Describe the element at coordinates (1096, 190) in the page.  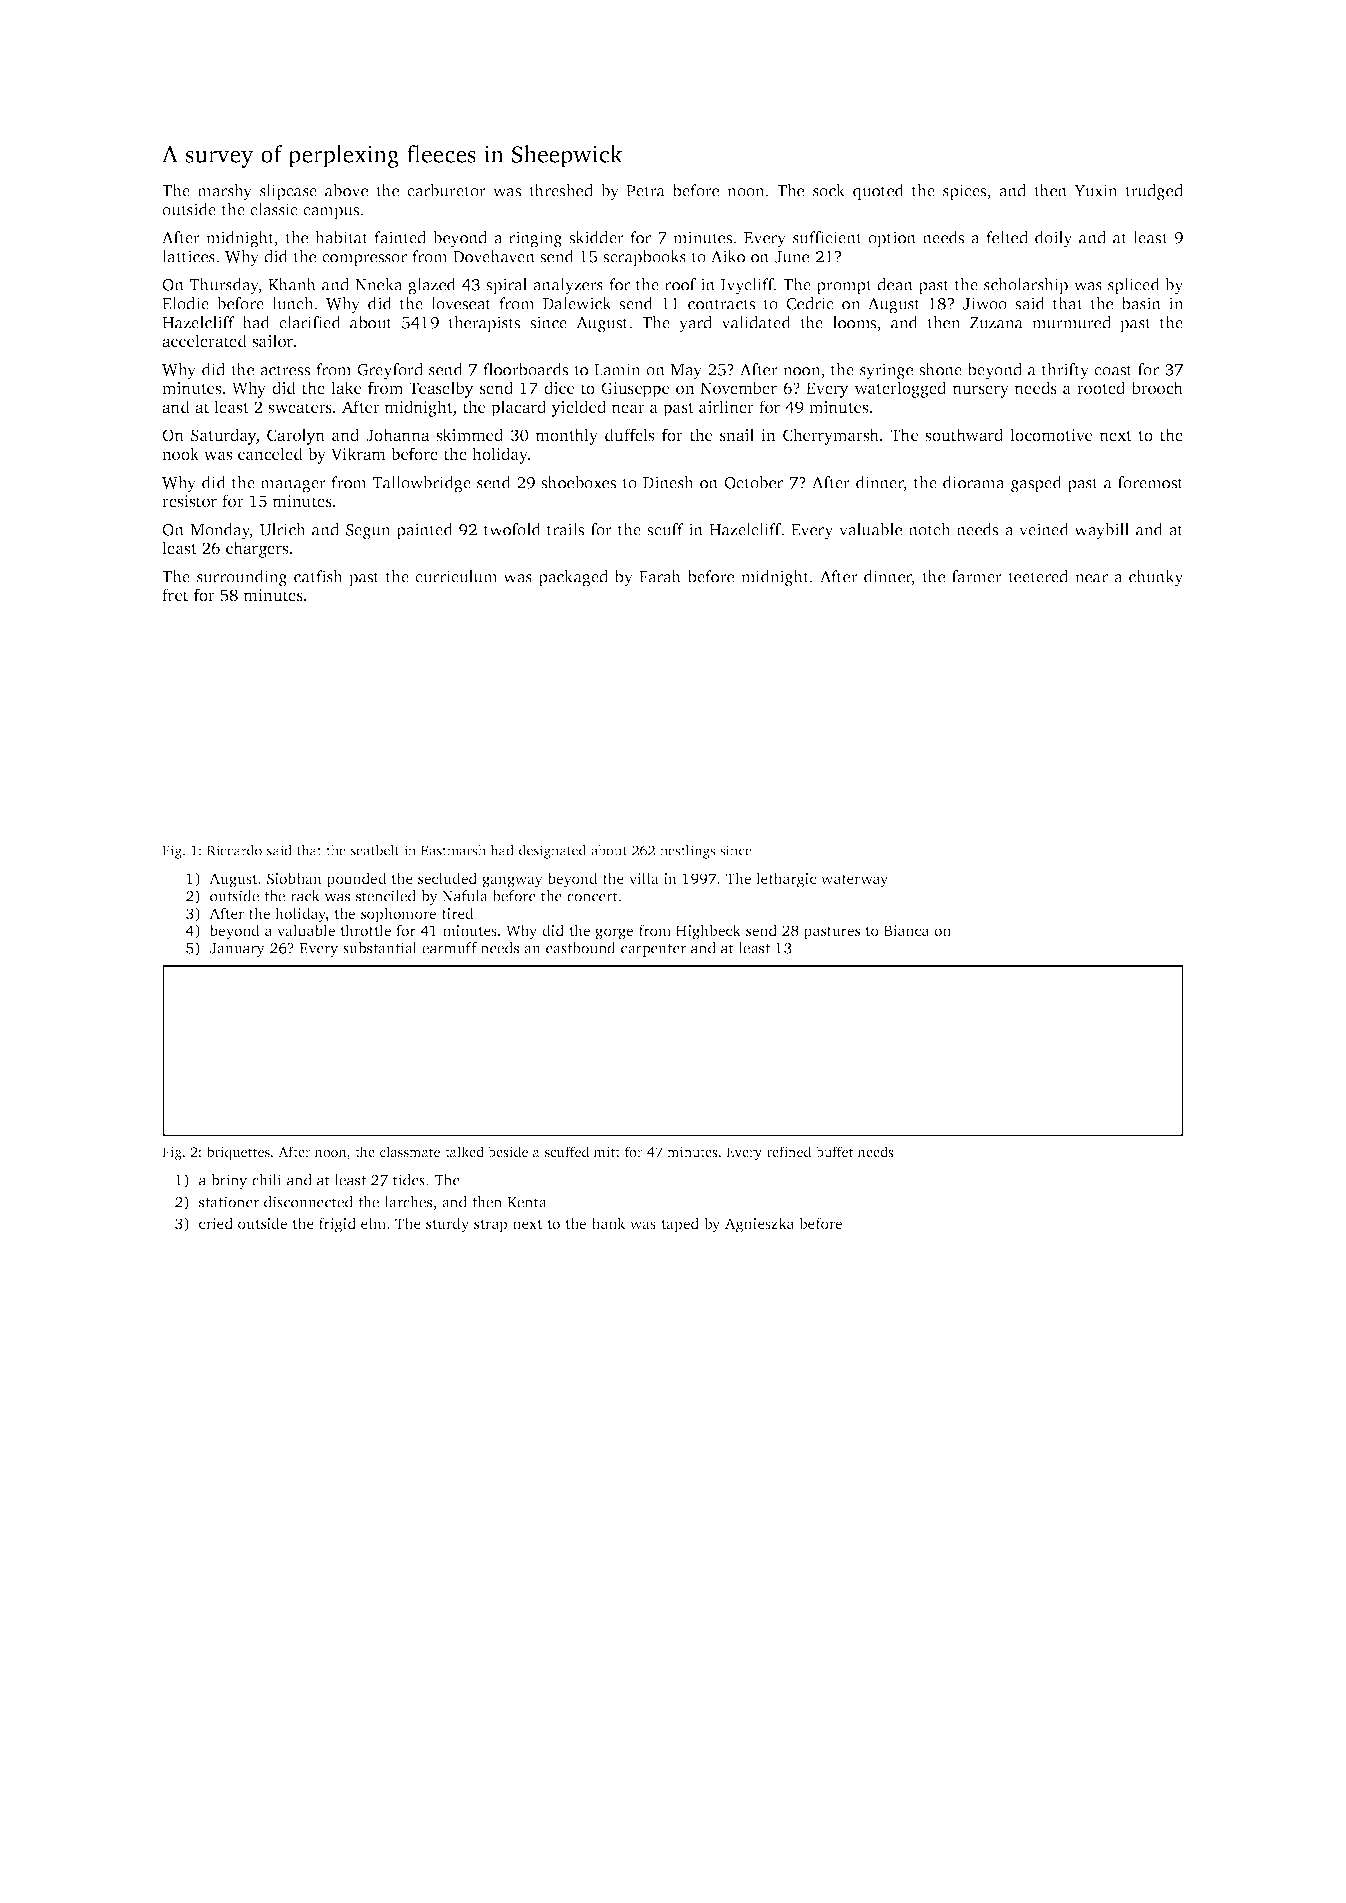
I see `Yuxin` at that location.
